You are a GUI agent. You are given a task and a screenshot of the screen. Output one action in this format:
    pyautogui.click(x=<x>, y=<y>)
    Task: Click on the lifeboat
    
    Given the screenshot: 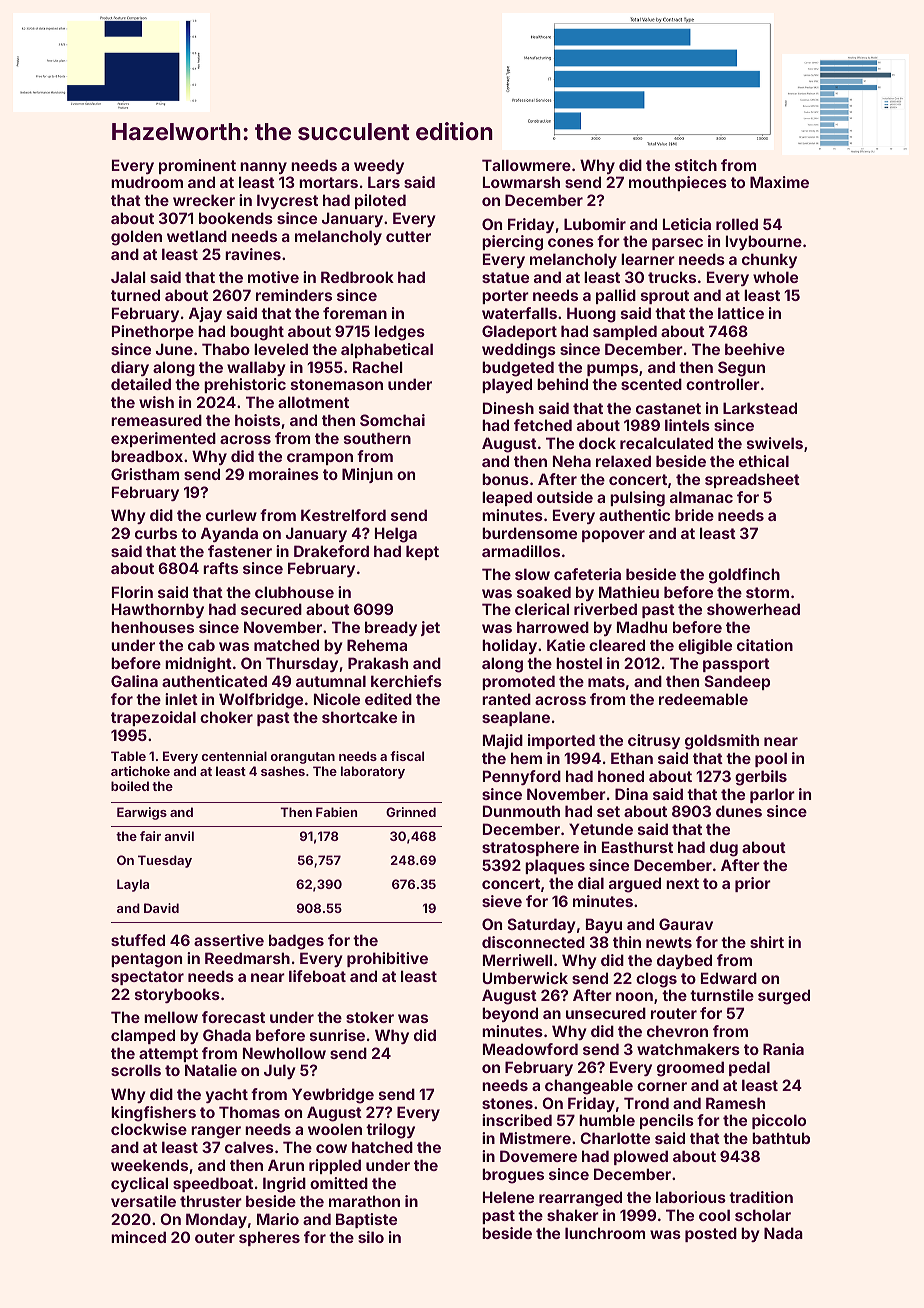 What is the action you would take?
    pyautogui.click(x=317, y=976)
